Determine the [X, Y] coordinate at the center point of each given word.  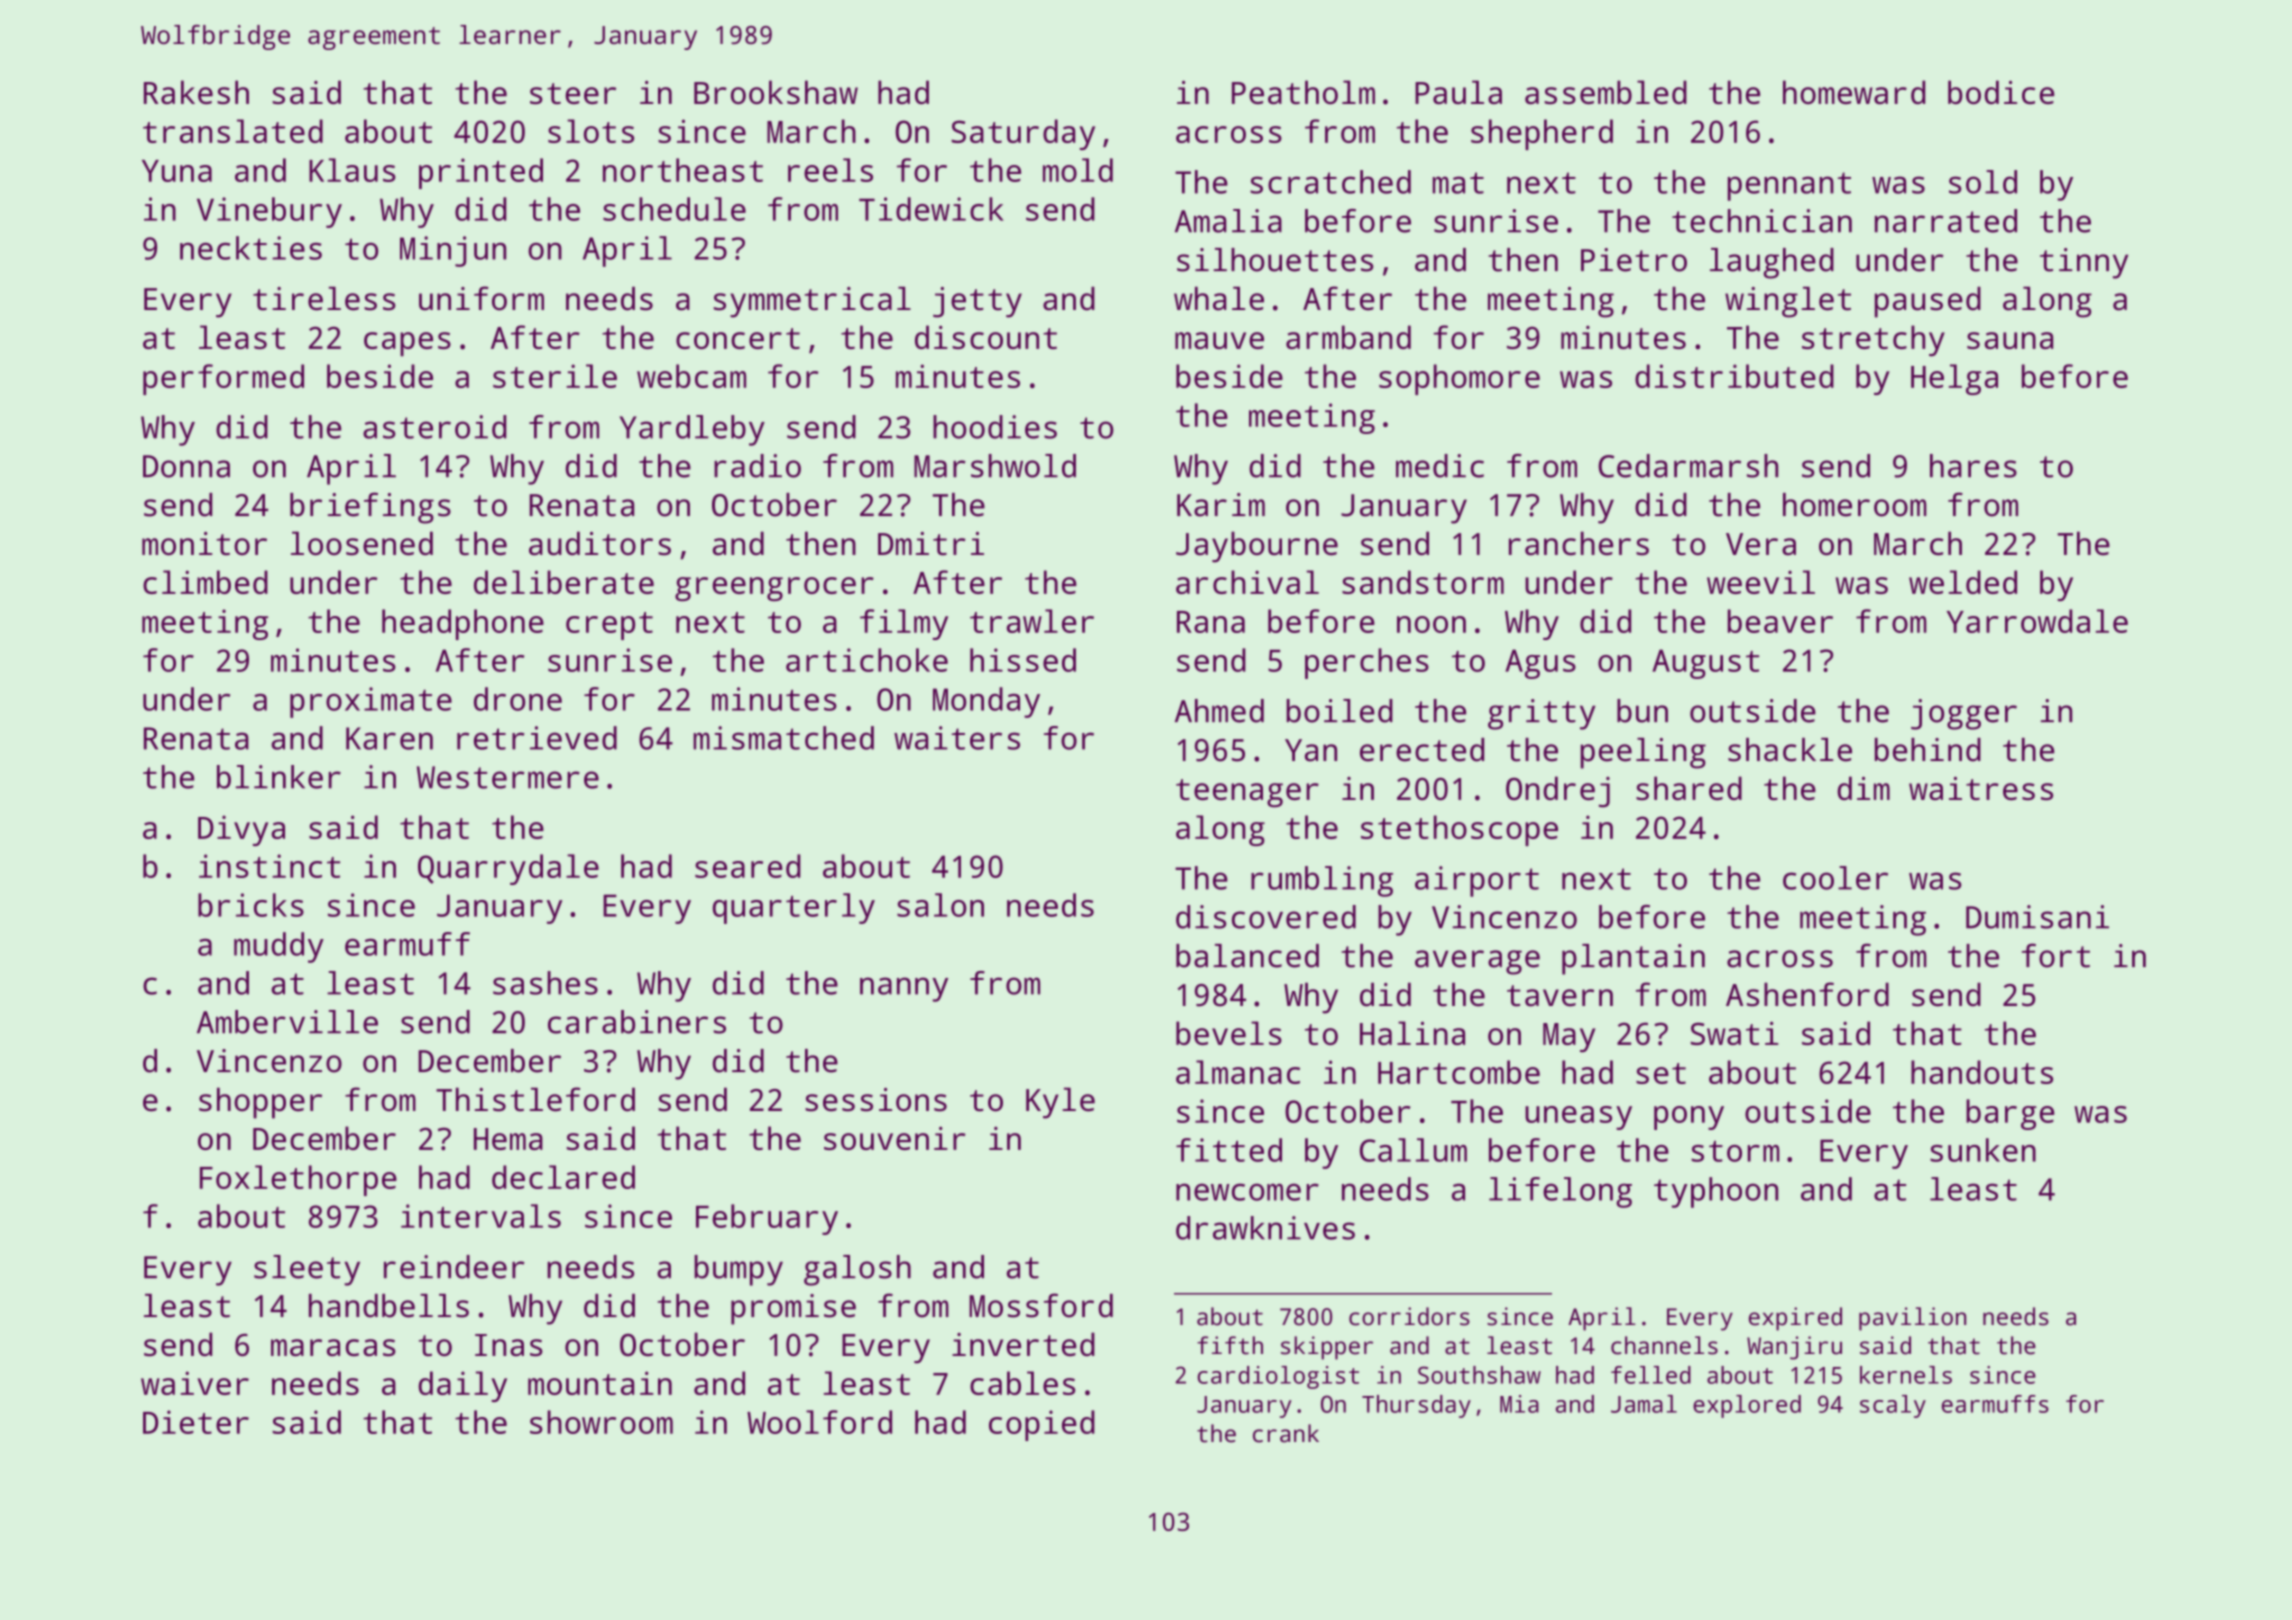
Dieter [196, 1422]
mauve [1219, 340]
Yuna [177, 171]
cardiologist [1278, 1377]
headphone [463, 624]
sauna [2010, 340]
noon [1431, 624]
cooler [1835, 878]
